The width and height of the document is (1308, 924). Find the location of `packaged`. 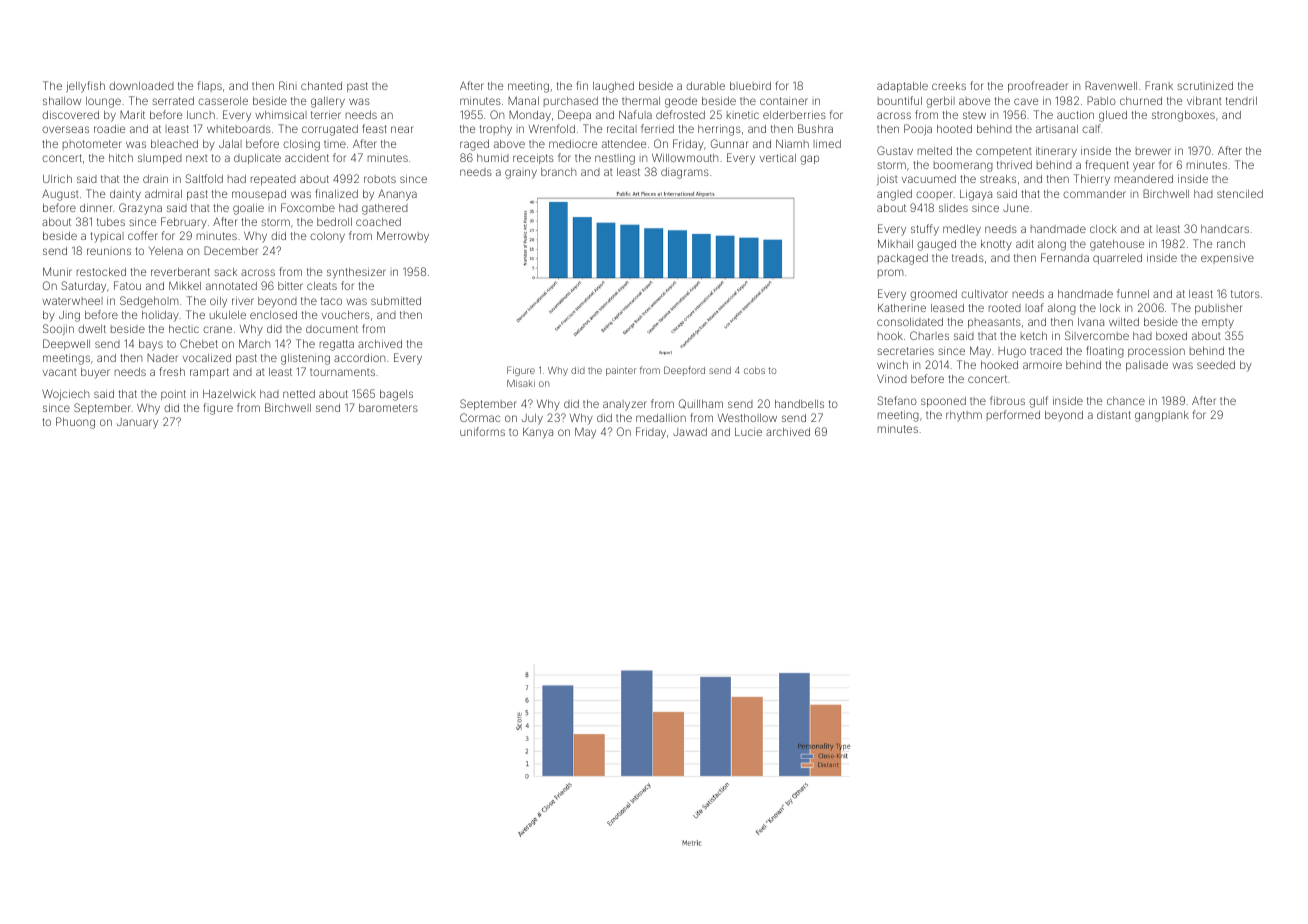

packaged is located at coordinates (903, 259).
